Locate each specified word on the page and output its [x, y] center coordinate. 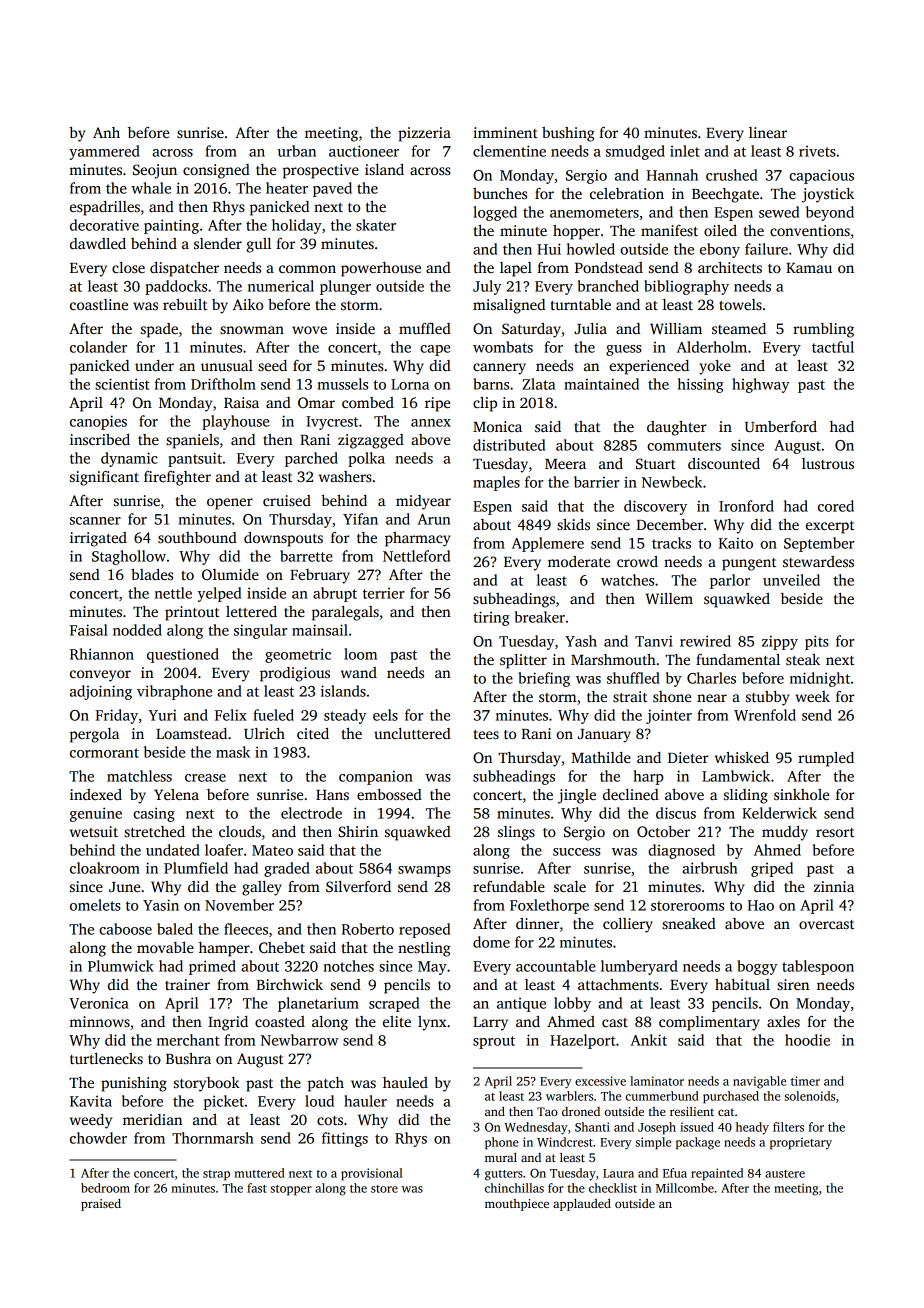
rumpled [826, 759]
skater [376, 225]
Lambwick [736, 776]
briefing [544, 679]
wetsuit [94, 831]
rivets [817, 151]
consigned [216, 171]
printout [192, 613]
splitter [523, 661]
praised [101, 1204]
